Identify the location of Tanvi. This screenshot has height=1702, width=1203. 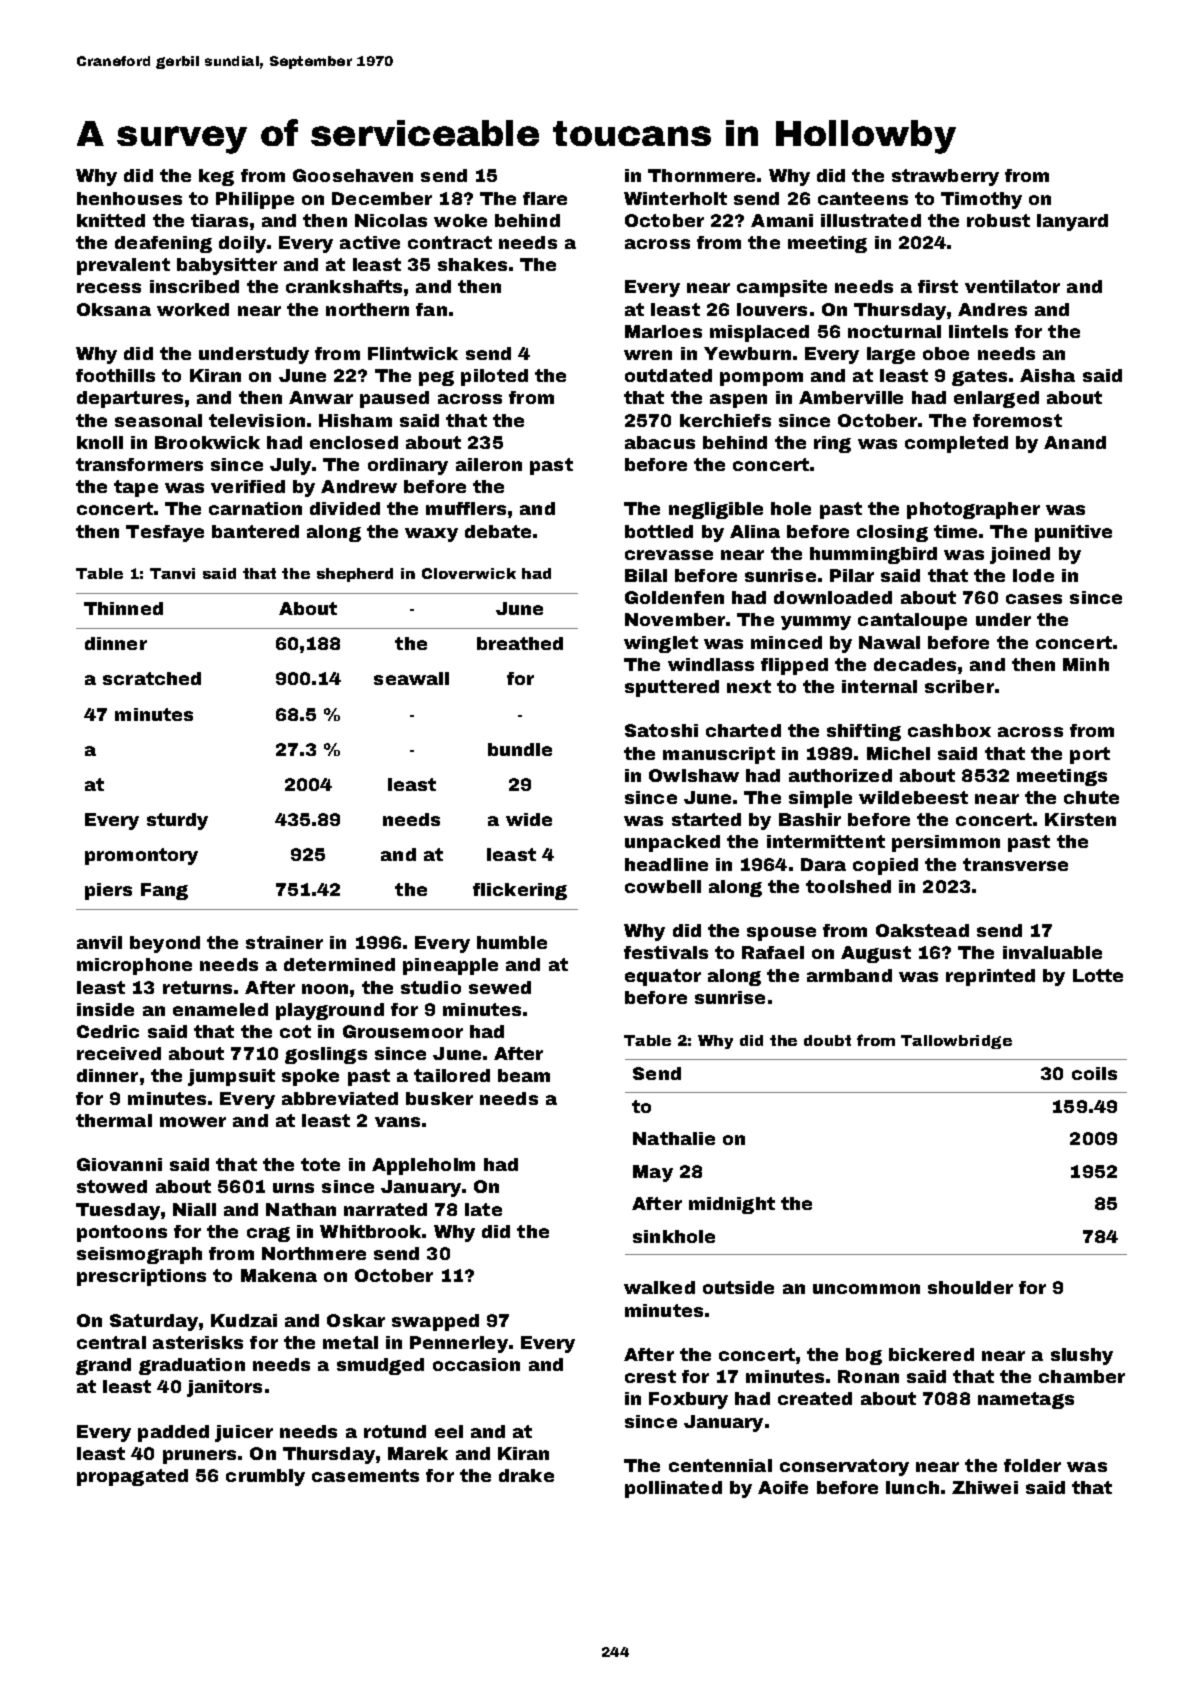
(172, 573).
